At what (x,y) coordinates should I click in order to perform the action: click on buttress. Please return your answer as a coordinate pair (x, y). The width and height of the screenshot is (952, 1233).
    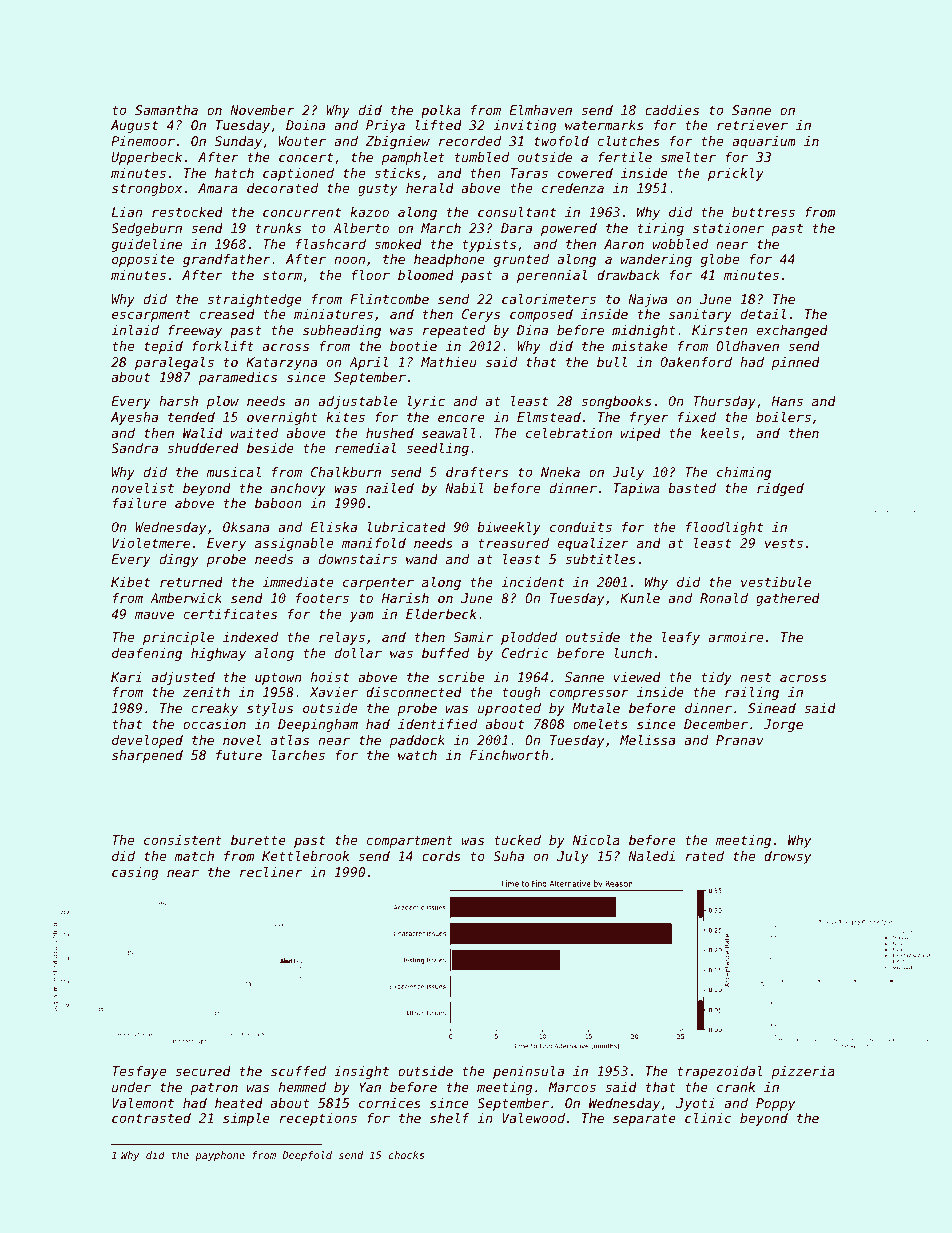
    Looking at the image, I should click on (763, 212).
